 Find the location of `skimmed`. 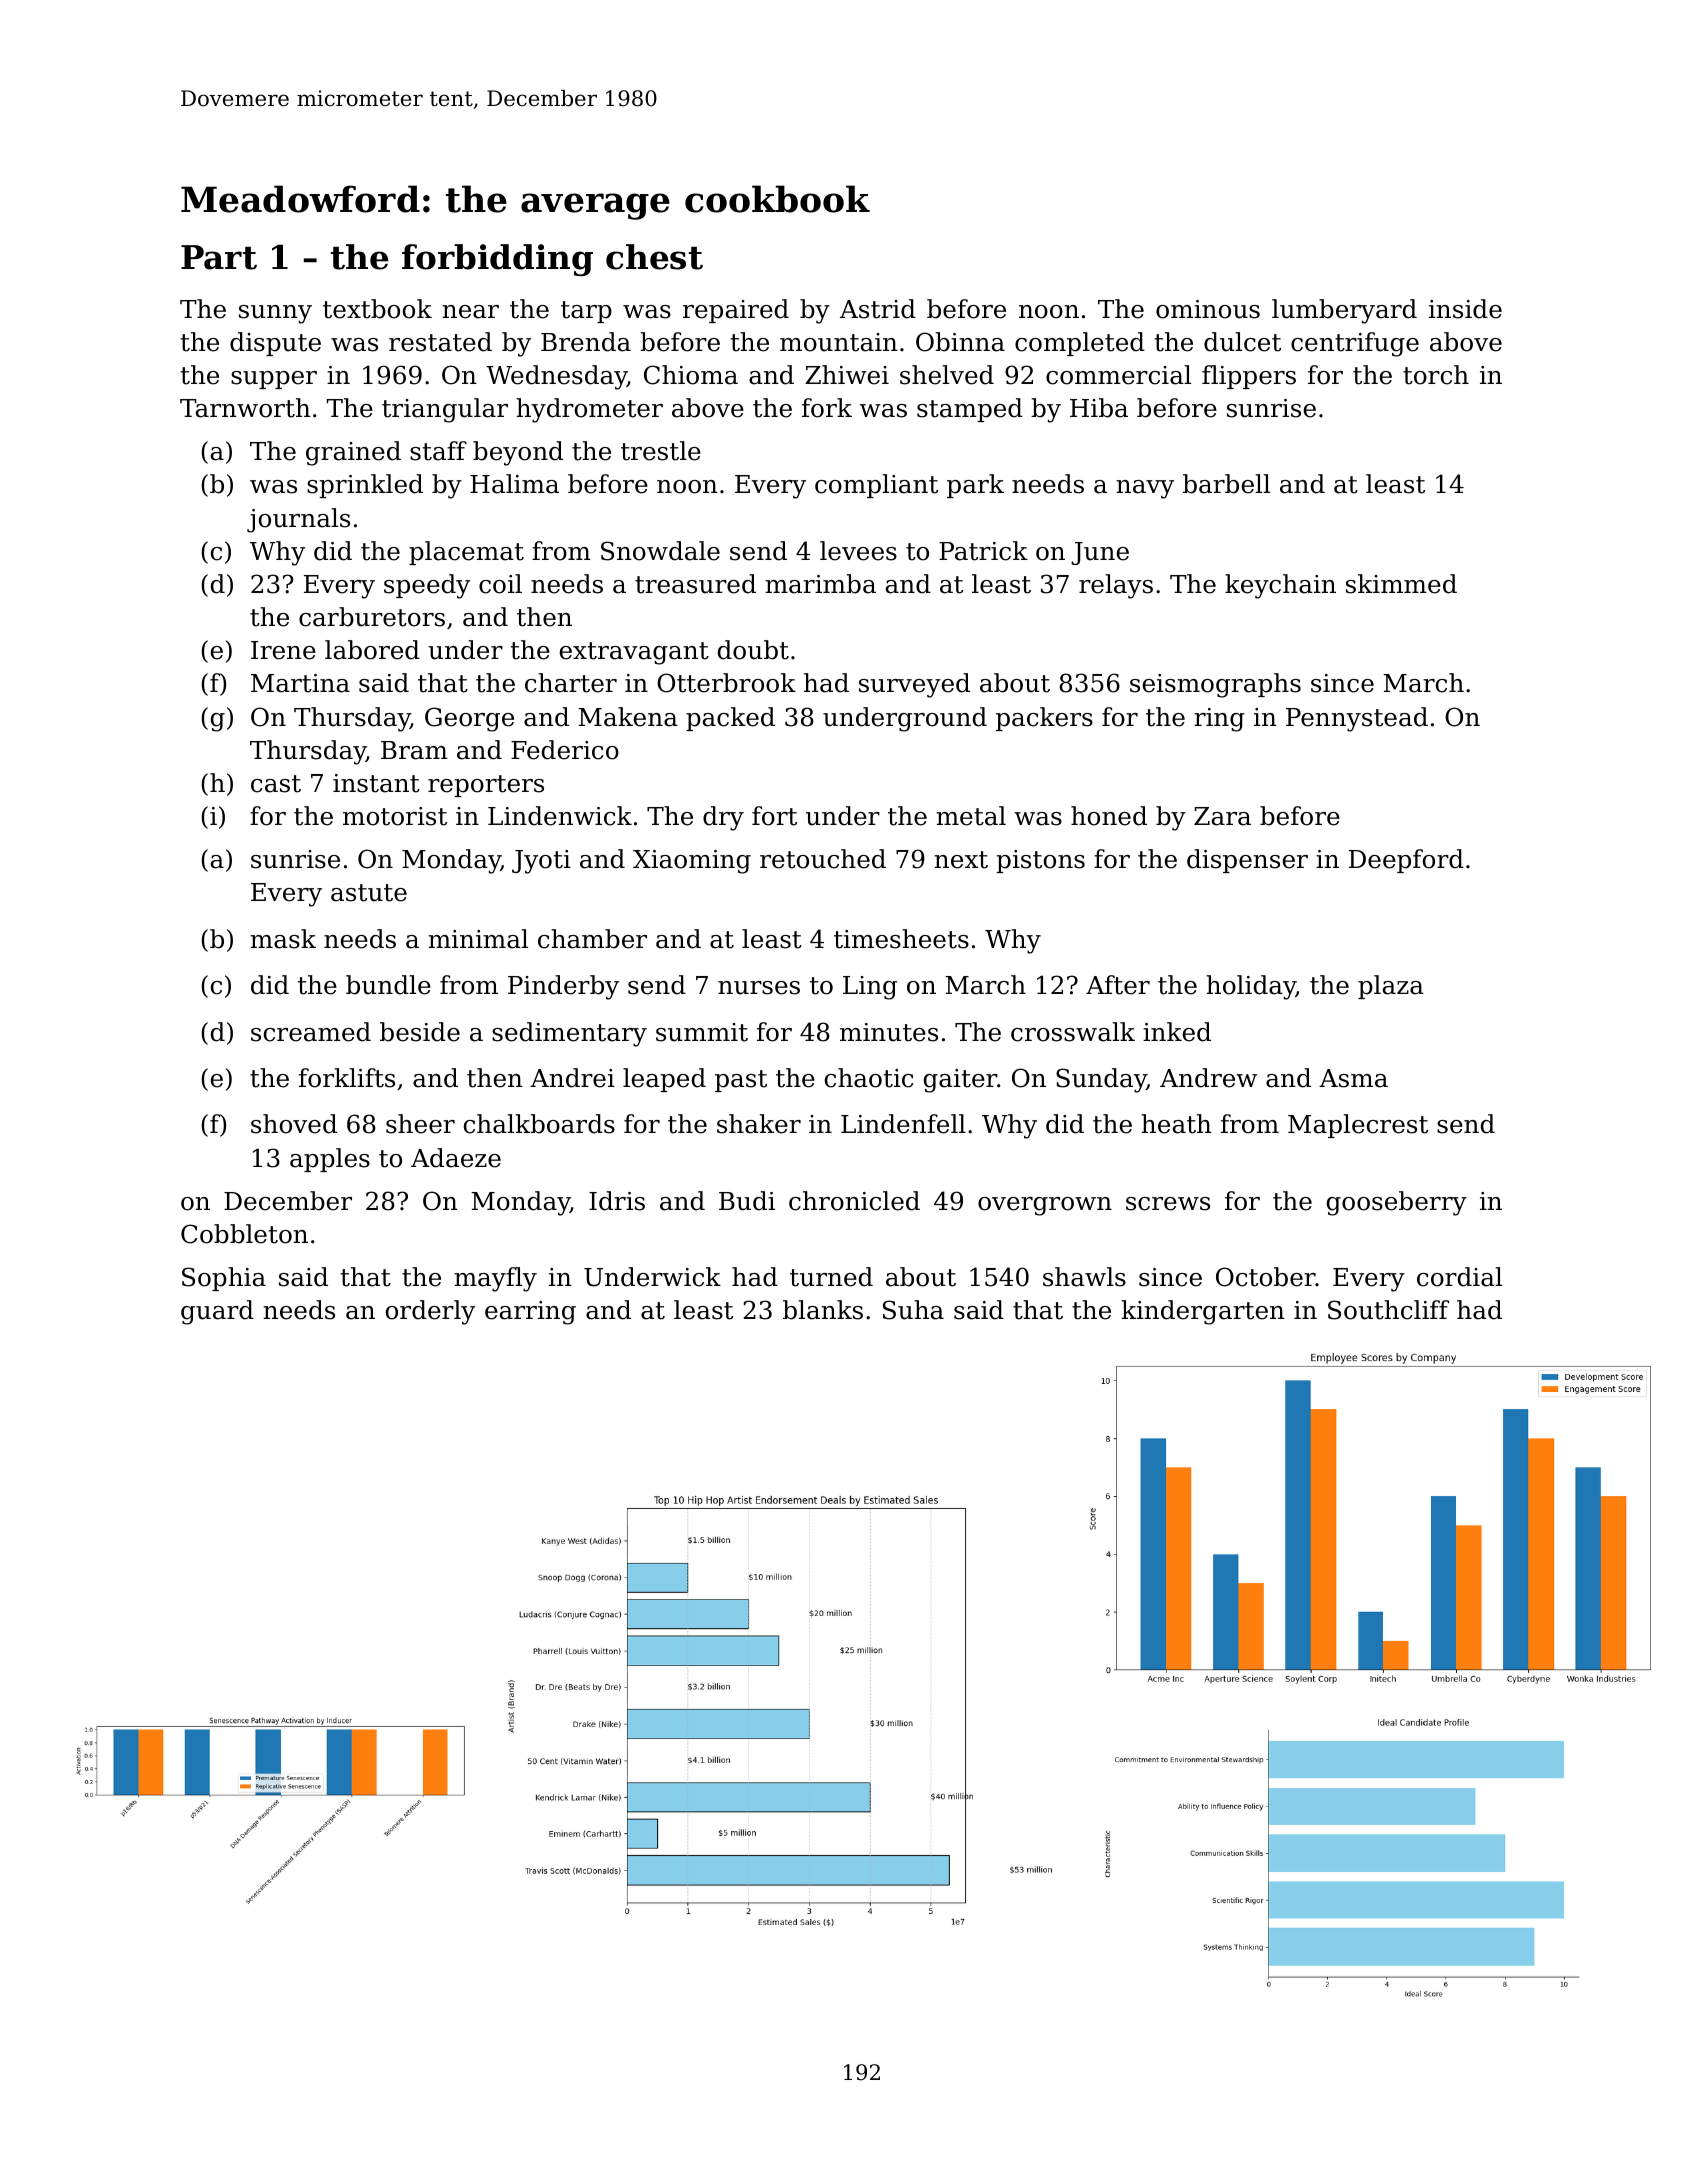

skimmed is located at coordinates (1401, 584).
